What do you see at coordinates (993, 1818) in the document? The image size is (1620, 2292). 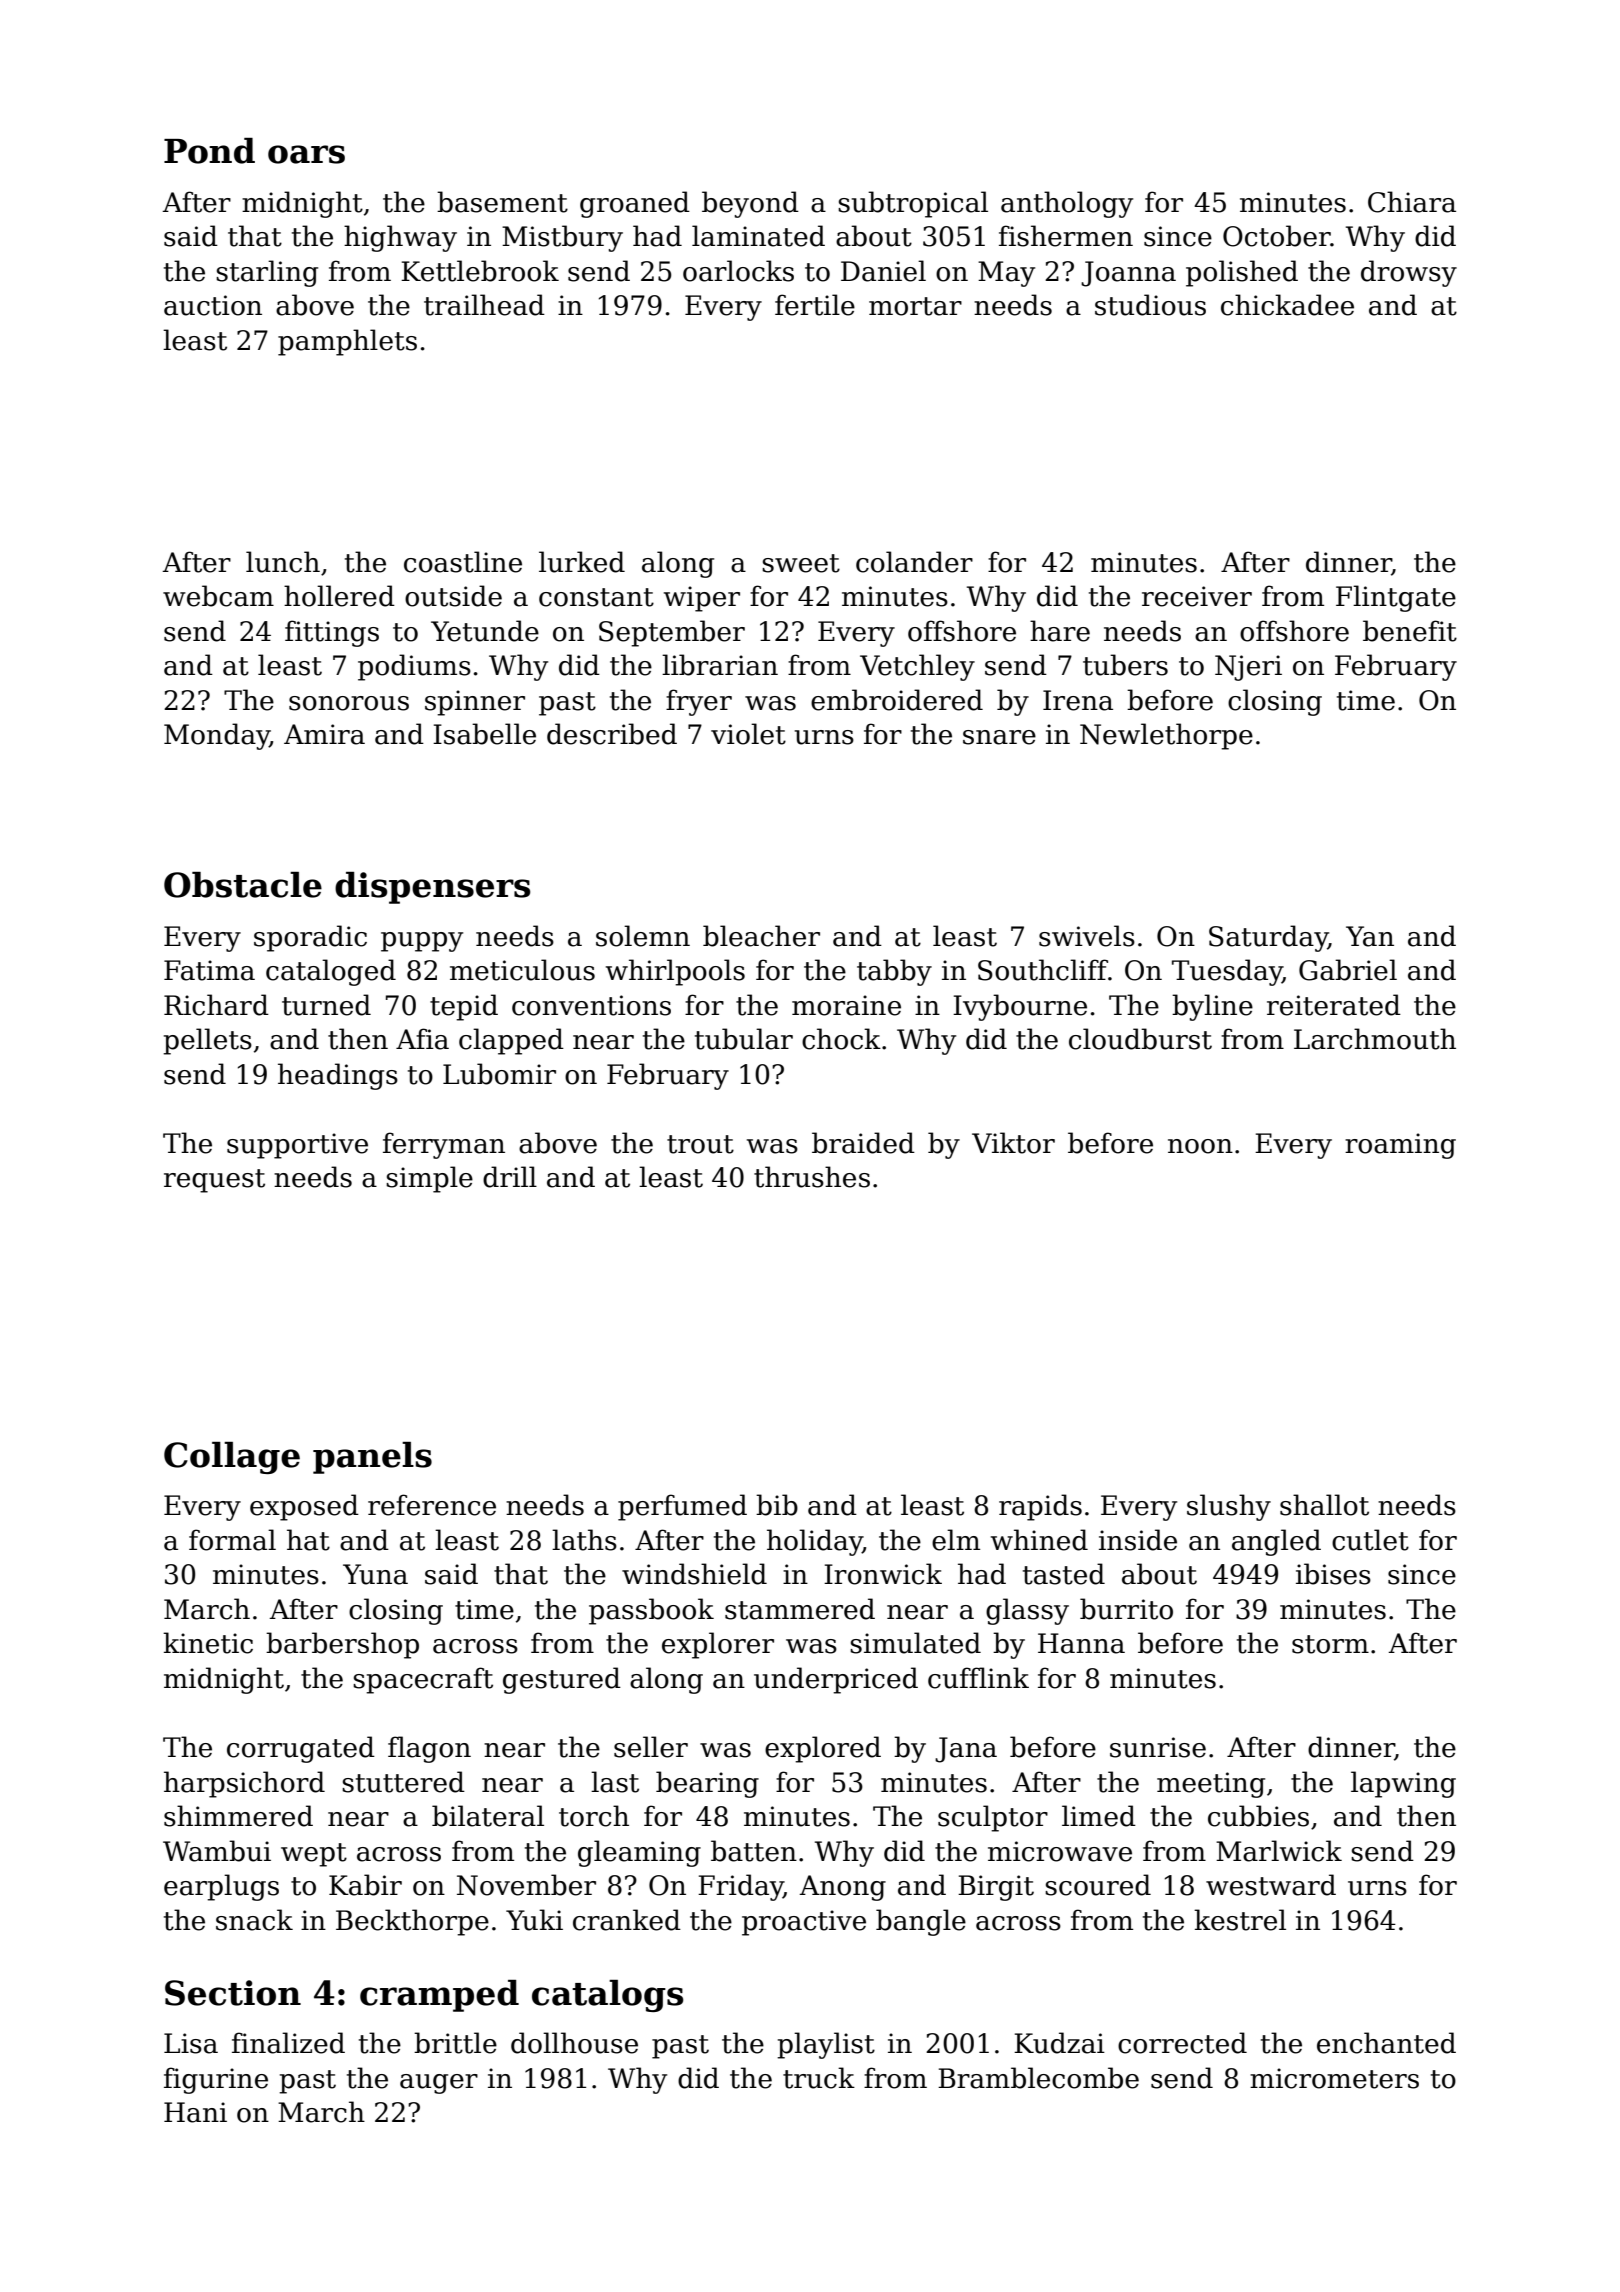 I see `sculptor` at bounding box center [993, 1818].
